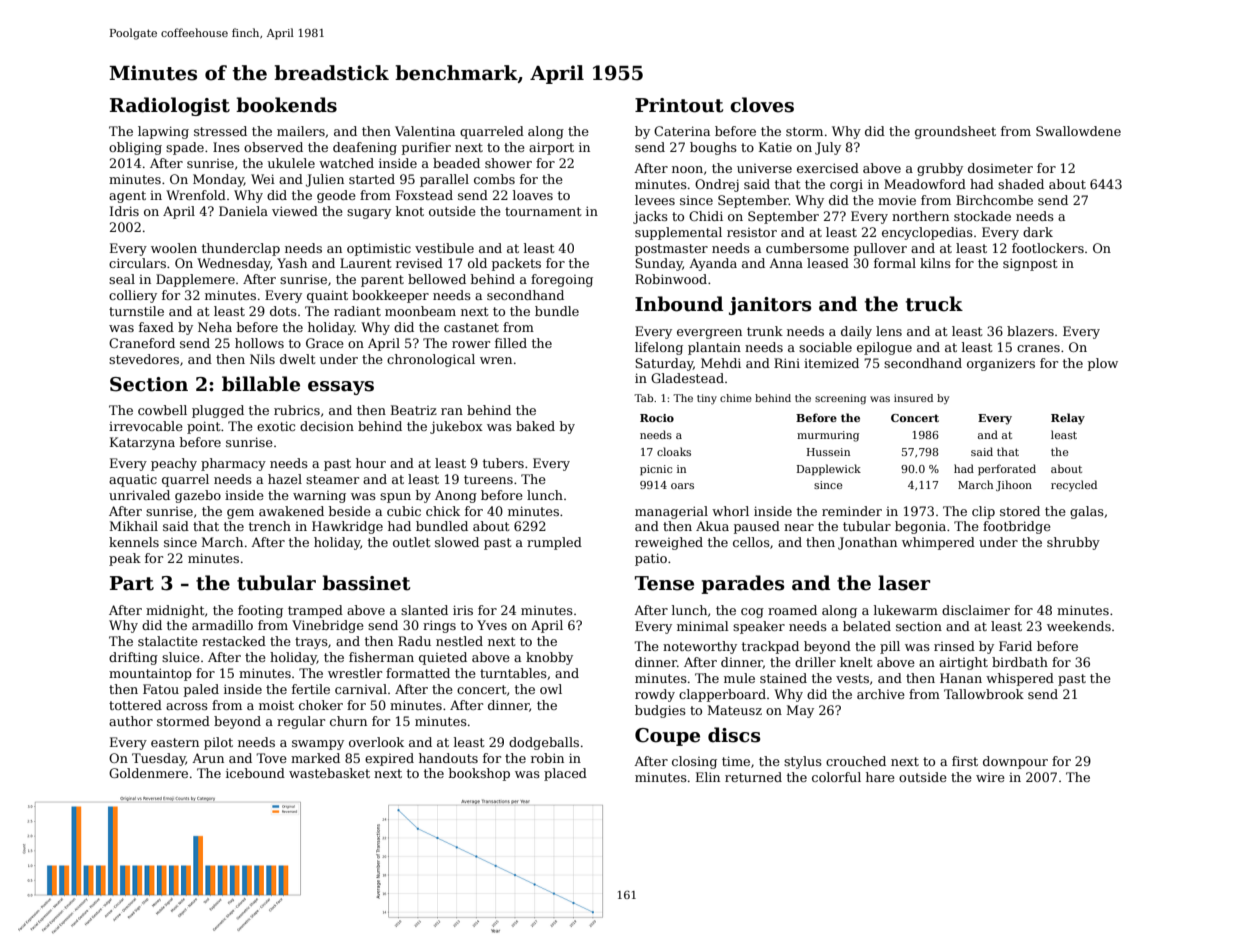 This image has height=952, width=1233. Describe the element at coordinates (148, 773) in the image. I see `Goldenmere` at that location.
